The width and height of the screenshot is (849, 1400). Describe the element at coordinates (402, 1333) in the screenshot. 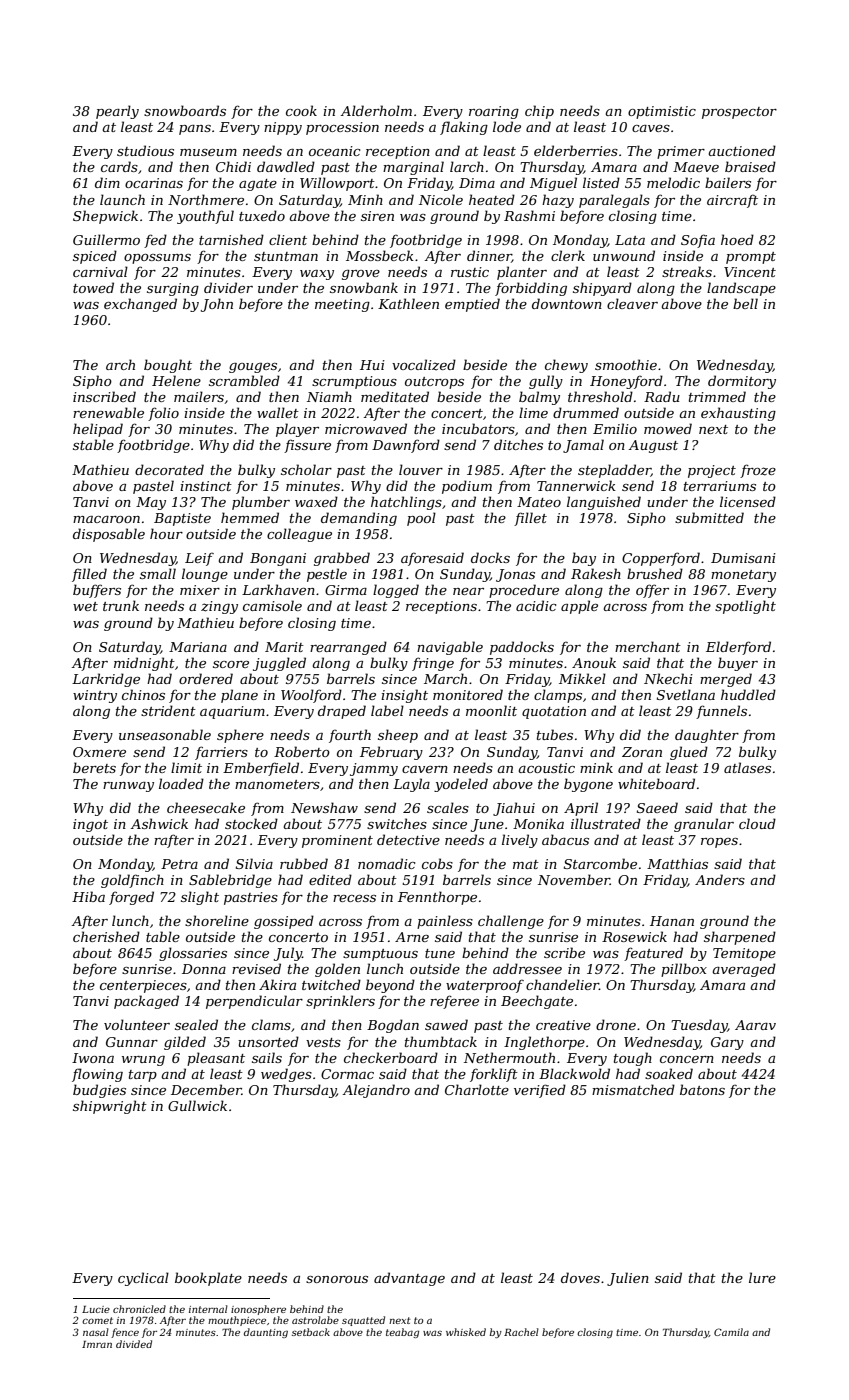

I see `teabag` at that location.
